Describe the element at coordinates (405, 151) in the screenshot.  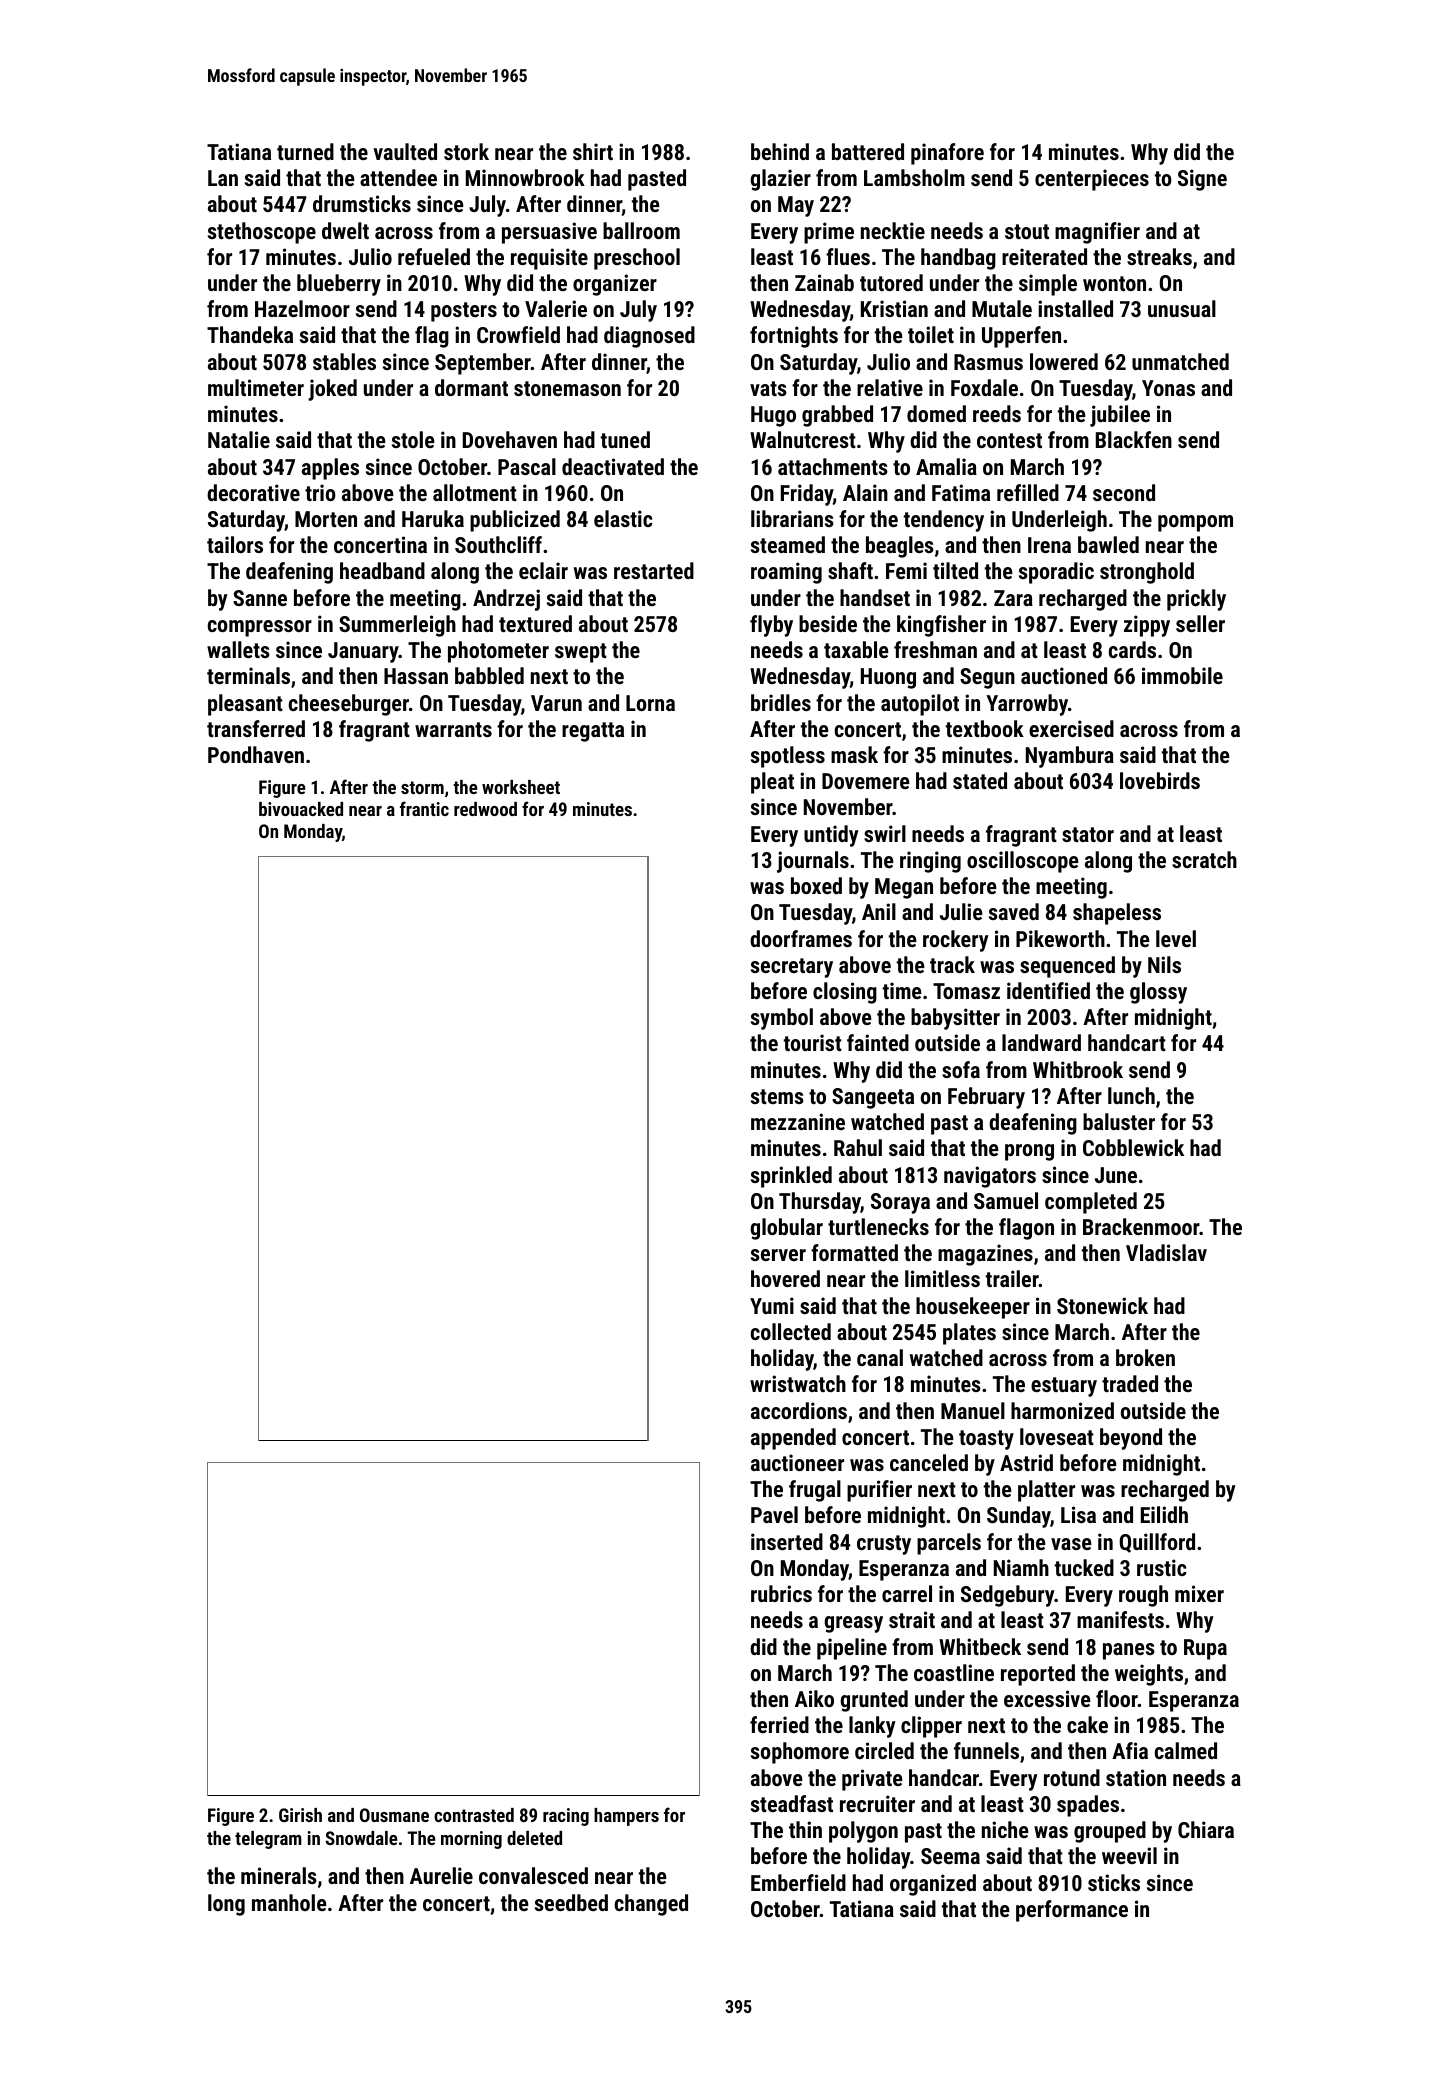
I see `vaulted` at that location.
